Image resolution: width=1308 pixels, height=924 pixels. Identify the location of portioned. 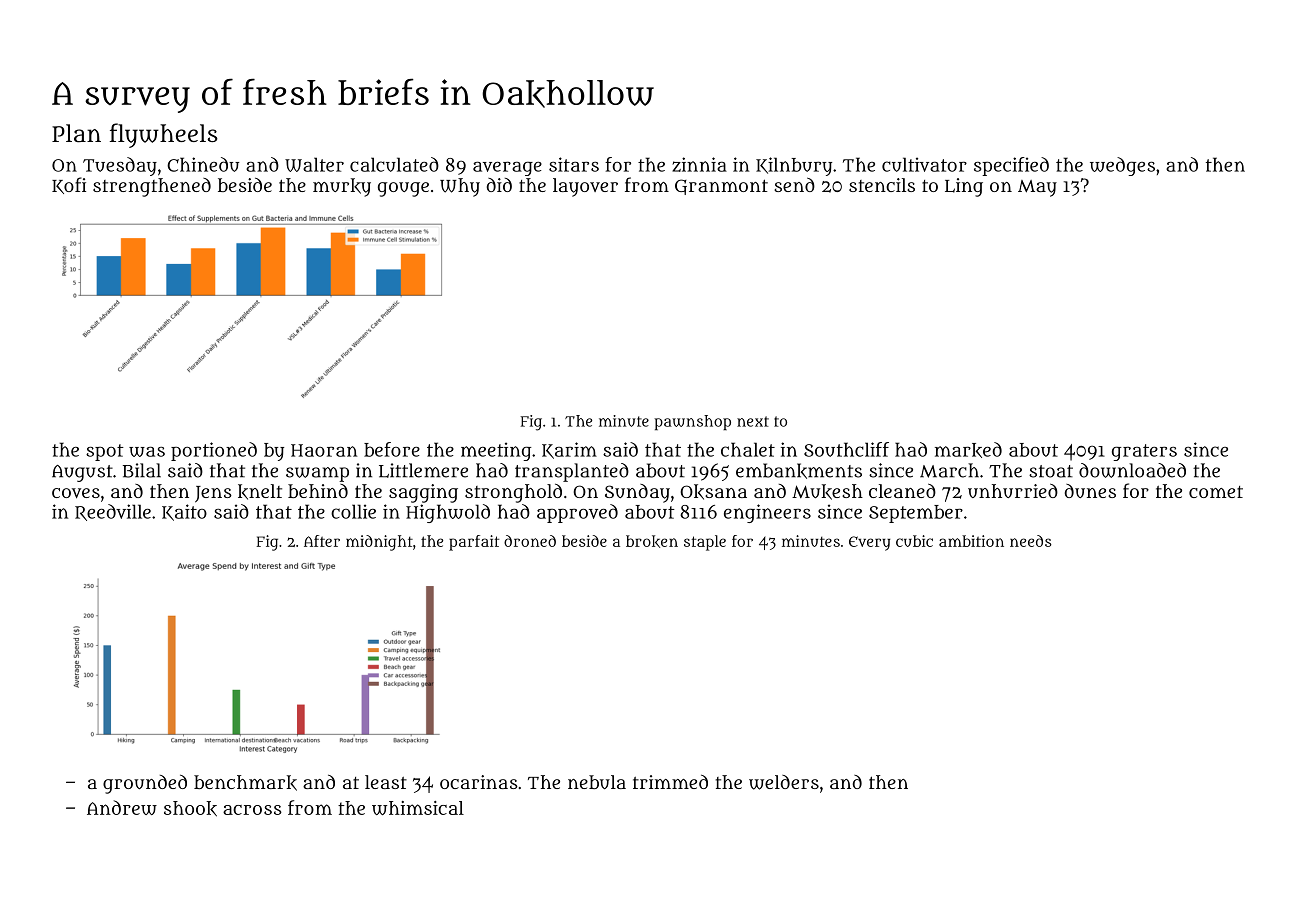
(214, 451).
